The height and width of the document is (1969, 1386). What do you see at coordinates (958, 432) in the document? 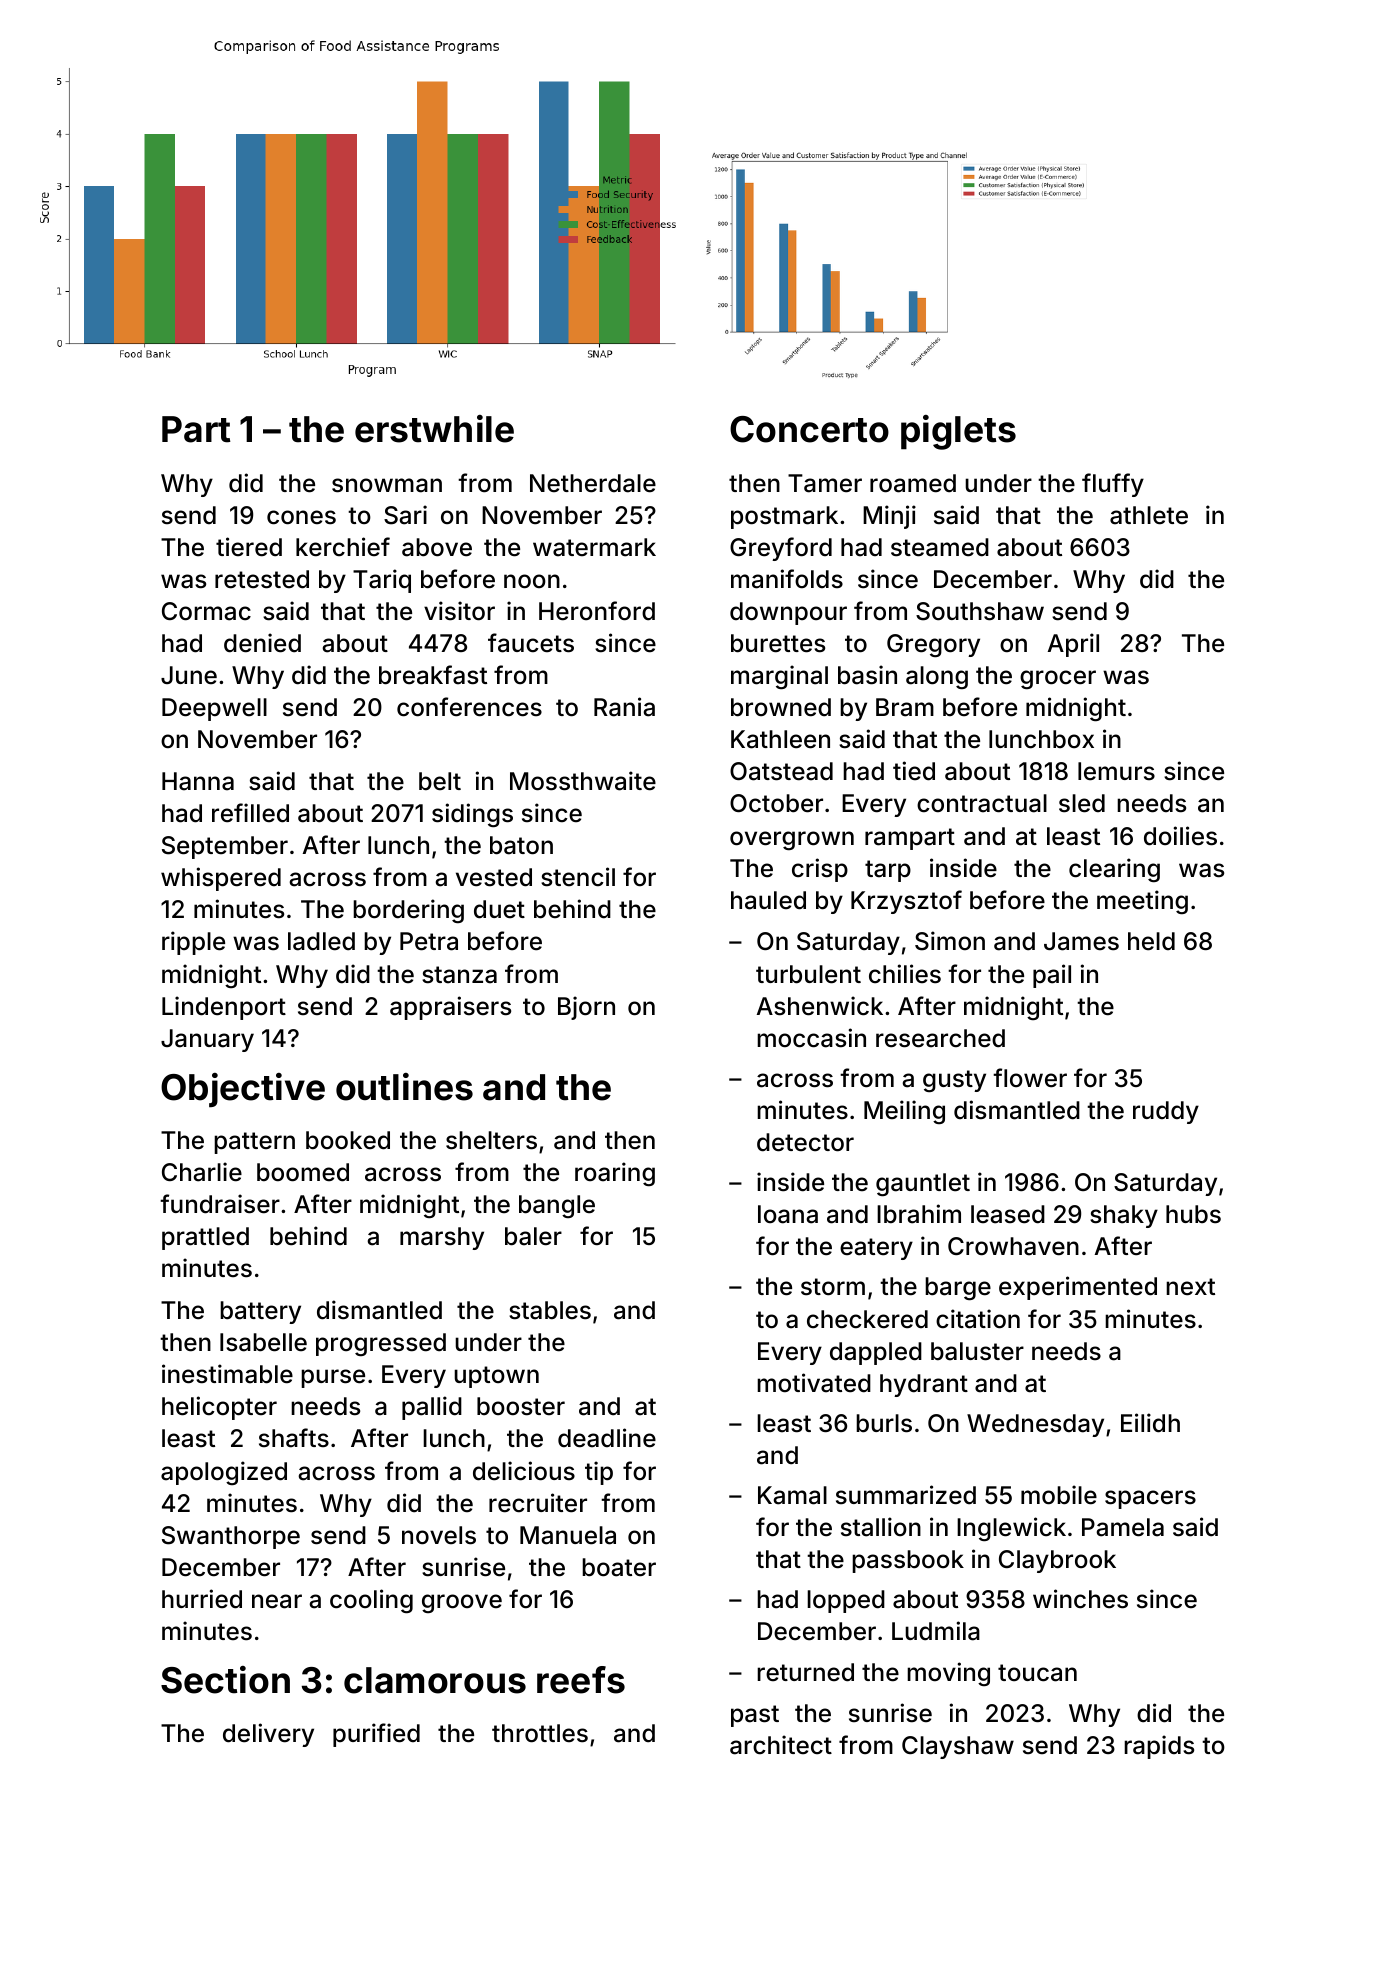
I see `piglets` at bounding box center [958, 432].
